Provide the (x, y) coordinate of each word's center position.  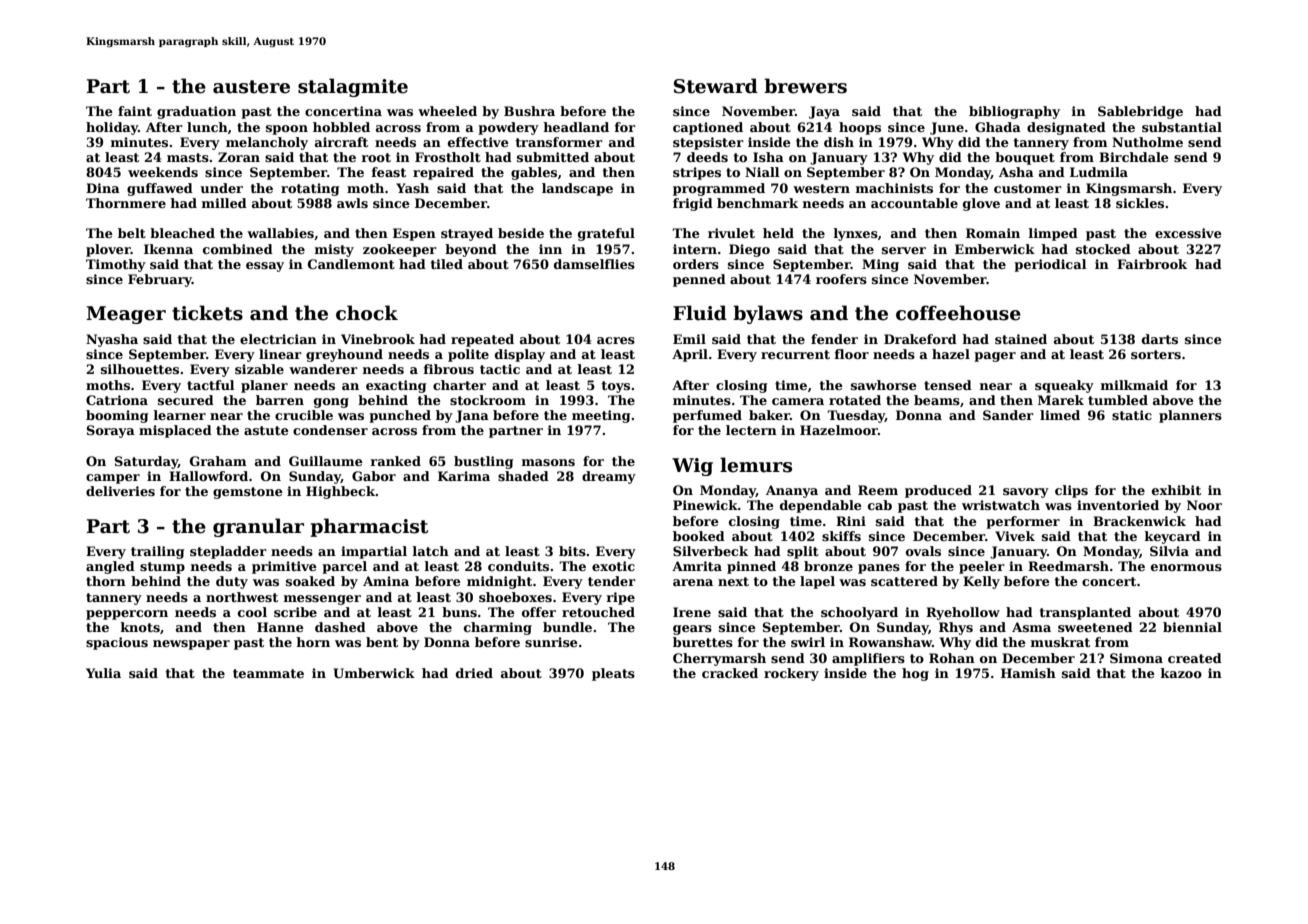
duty (232, 582)
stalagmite (353, 87)
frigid (693, 204)
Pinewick (705, 505)
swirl (808, 642)
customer (1028, 188)
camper (113, 479)
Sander (1008, 415)
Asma (1031, 627)
